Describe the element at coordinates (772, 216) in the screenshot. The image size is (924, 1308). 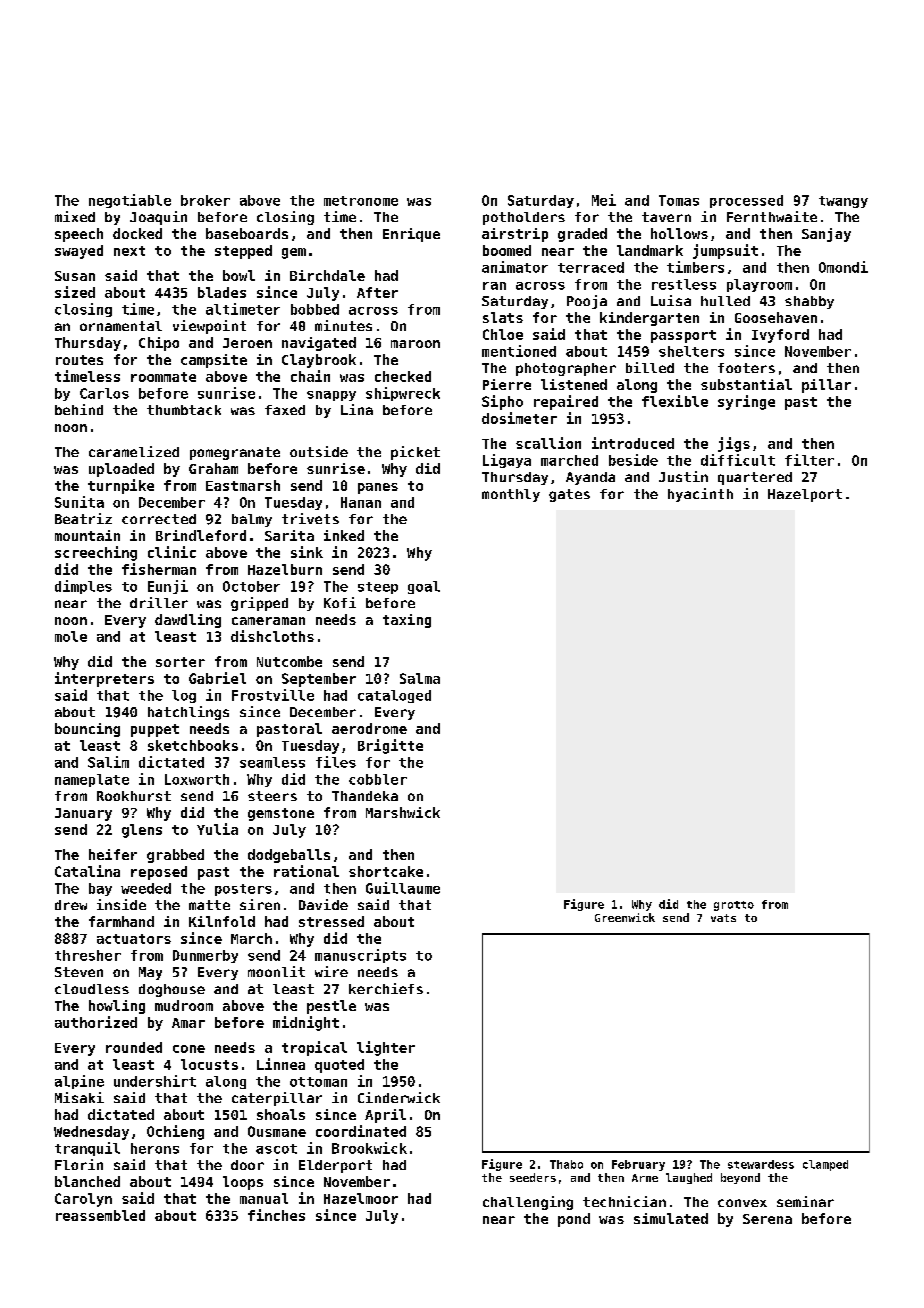
I see `Fernthwaite` at that location.
